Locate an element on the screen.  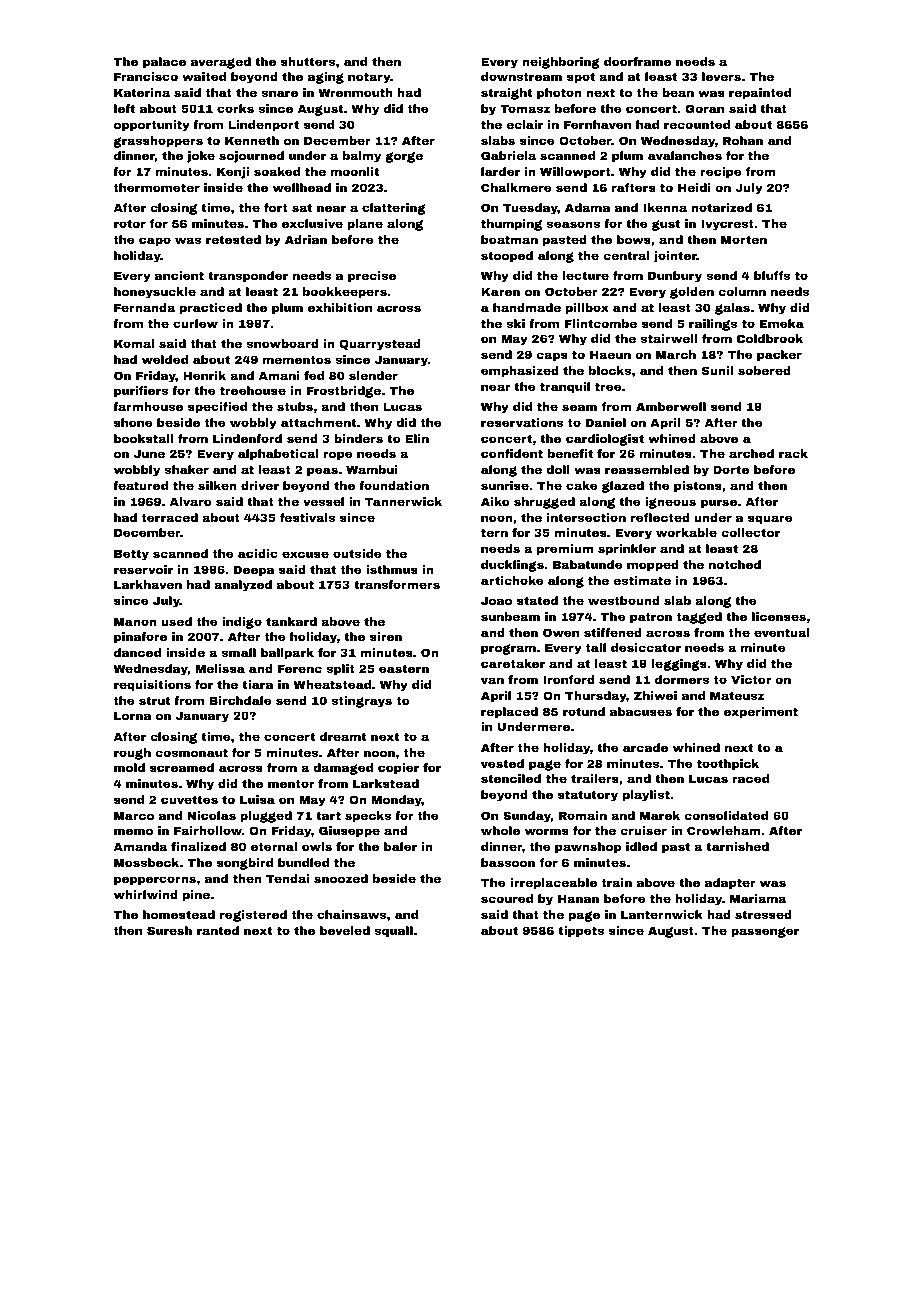
Dunbury is located at coordinates (675, 277).
